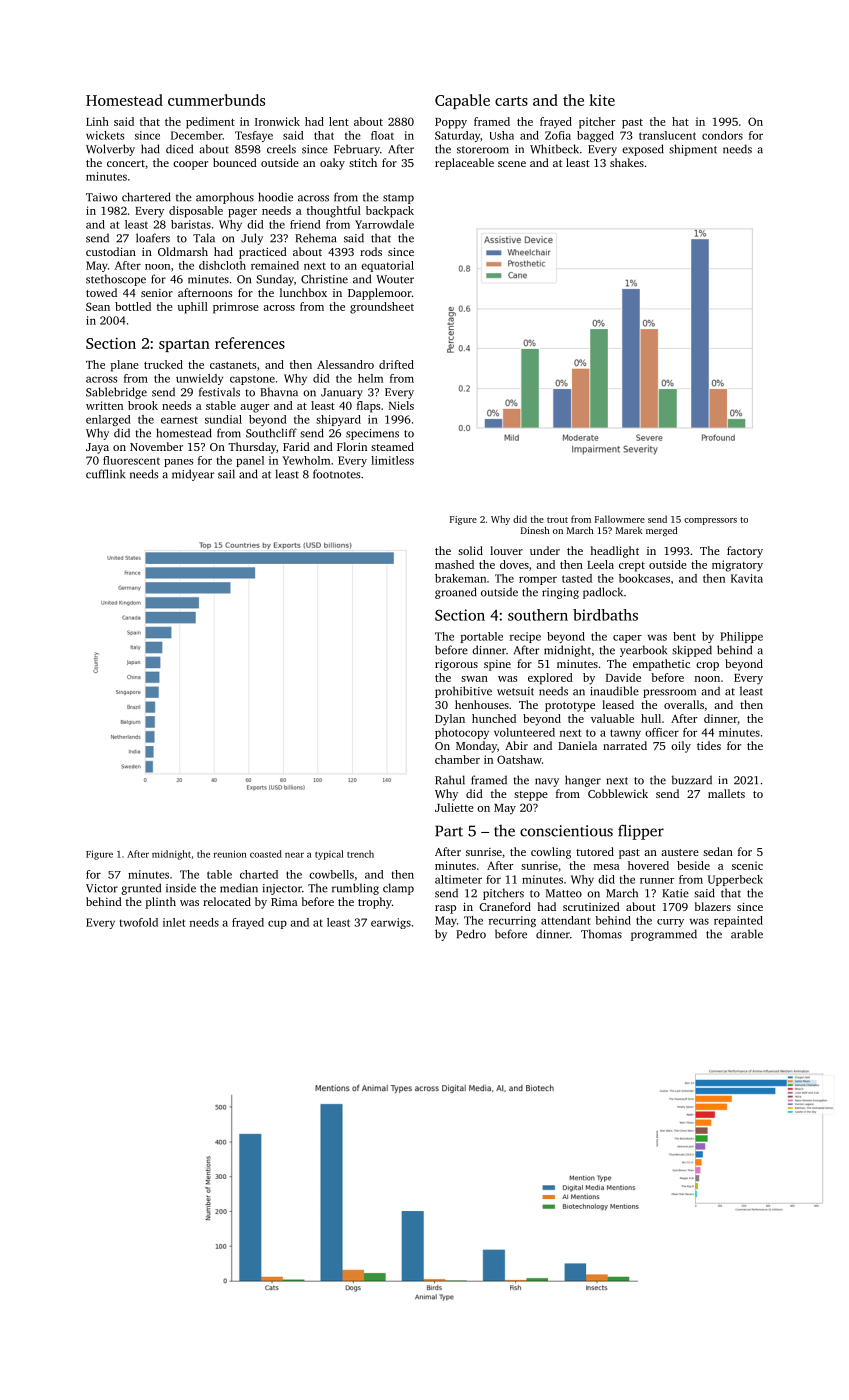 The height and width of the screenshot is (1400, 849). Describe the element at coordinates (620, 519) in the screenshot. I see `Fallowmere` at that location.
